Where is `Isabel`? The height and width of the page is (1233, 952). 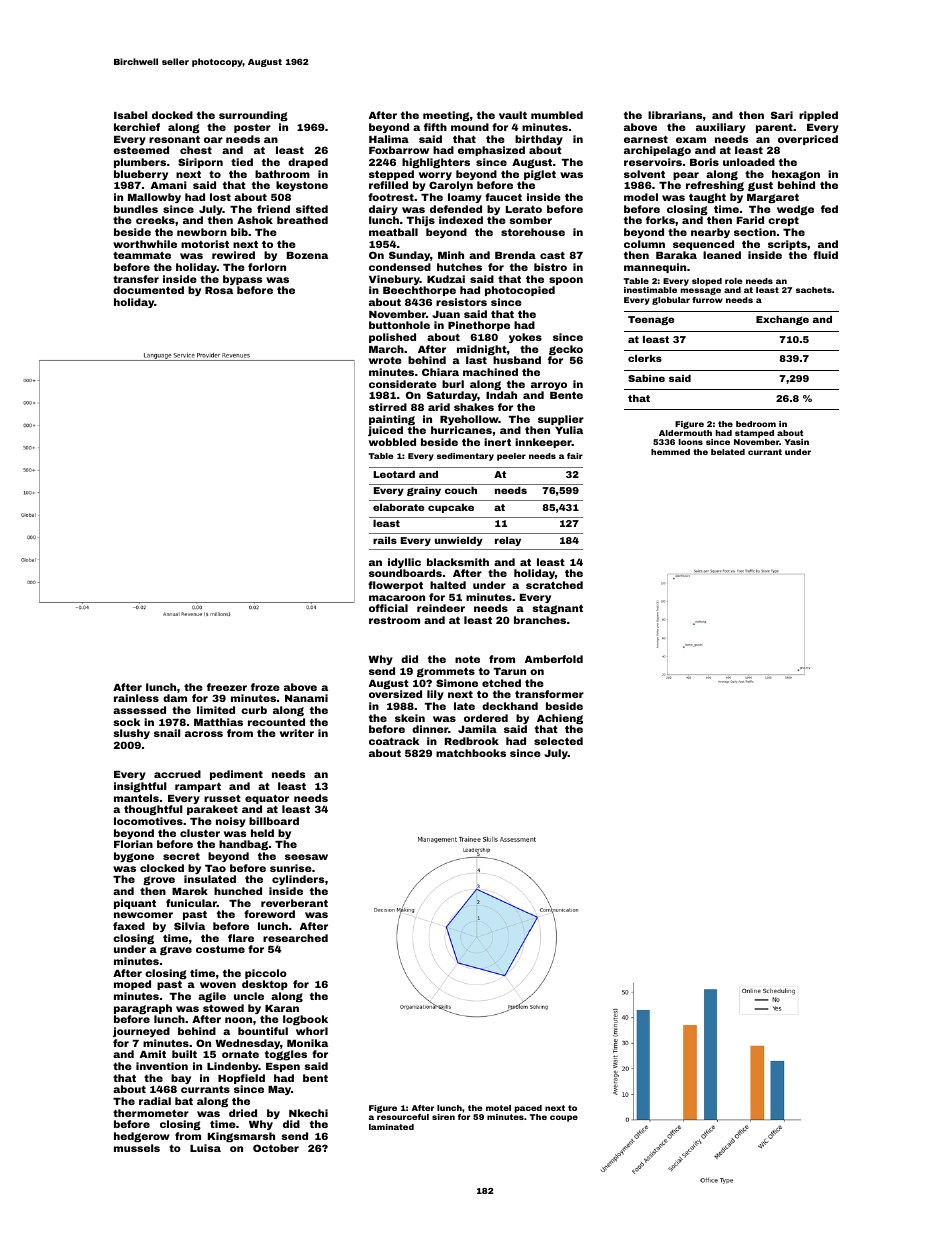
Isabel is located at coordinates (131, 115).
